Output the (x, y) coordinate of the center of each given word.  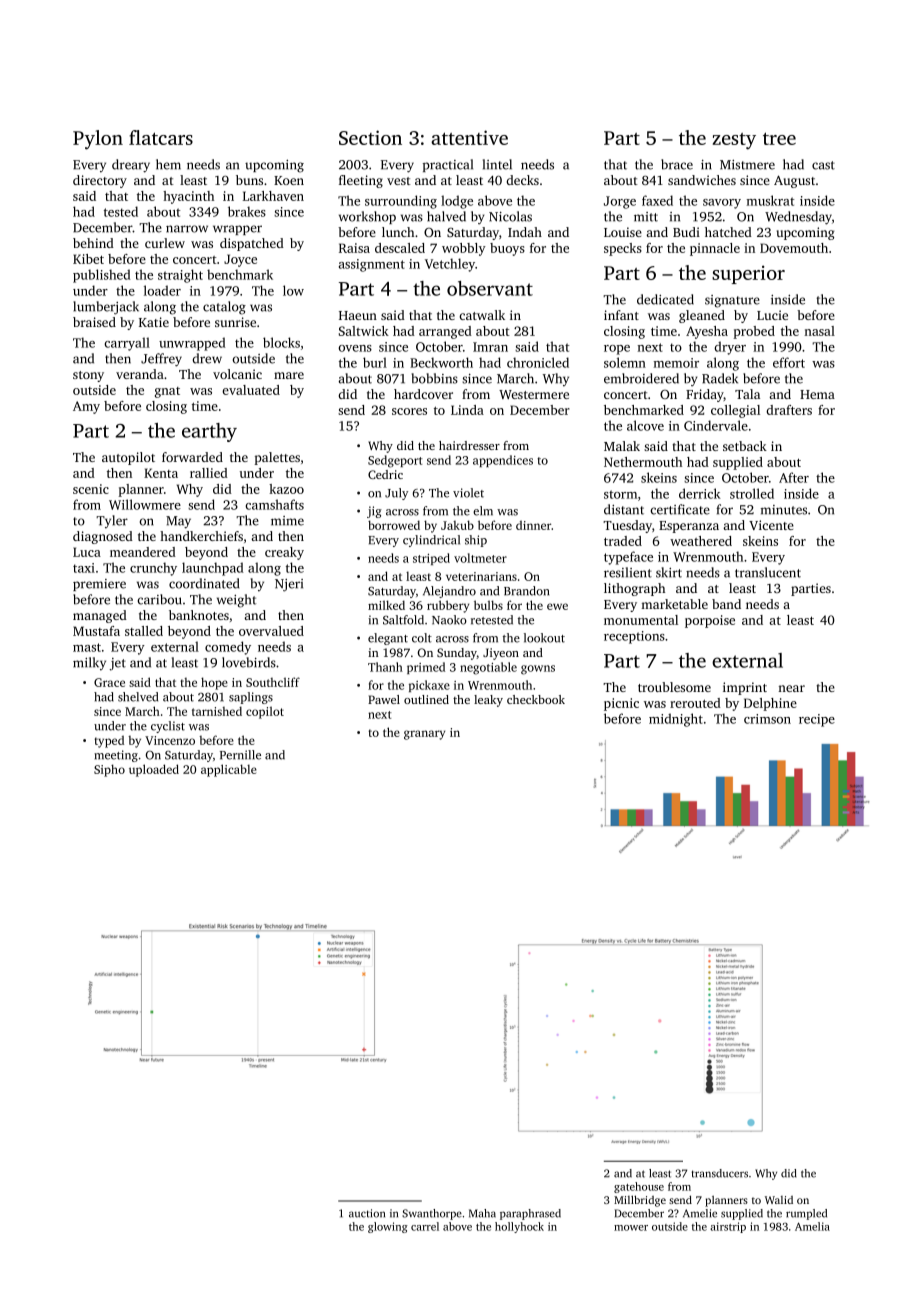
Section (370, 137)
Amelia (812, 1226)
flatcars (161, 137)
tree (779, 138)
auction (367, 1213)
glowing (388, 1227)
